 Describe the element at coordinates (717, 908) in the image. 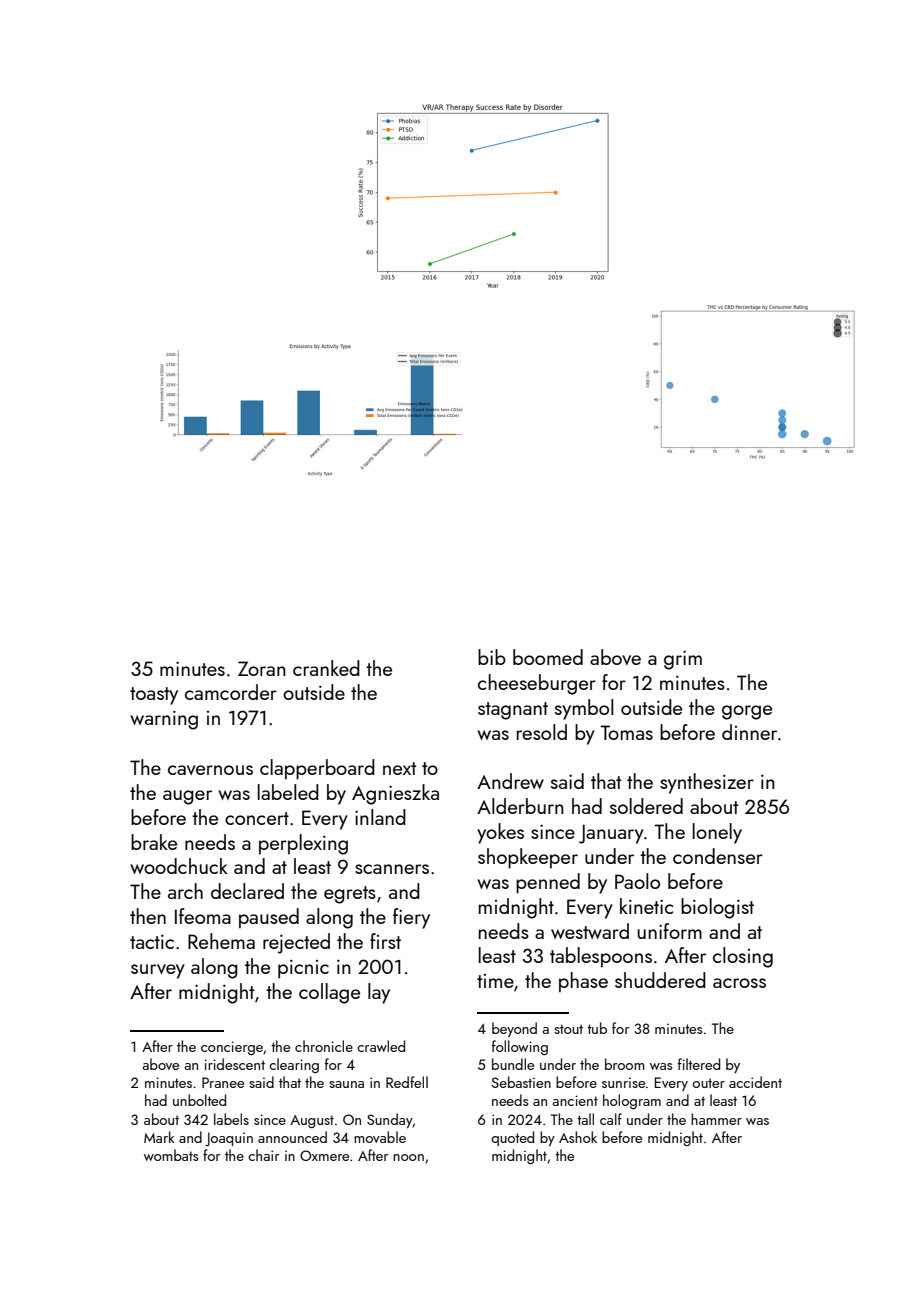

I see `biologist` at that location.
